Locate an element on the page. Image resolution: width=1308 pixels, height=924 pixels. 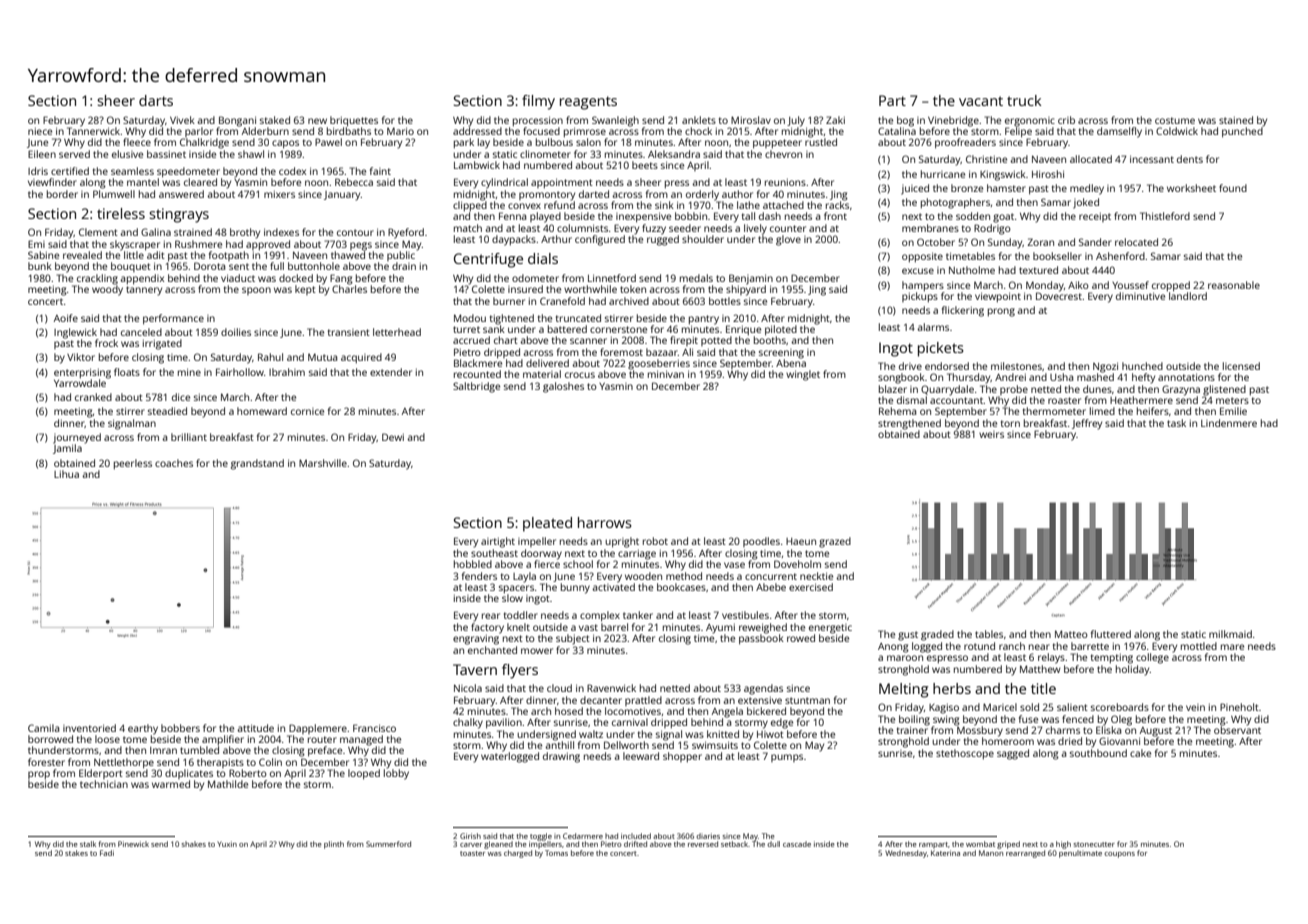
cranked is located at coordinates (93, 397).
